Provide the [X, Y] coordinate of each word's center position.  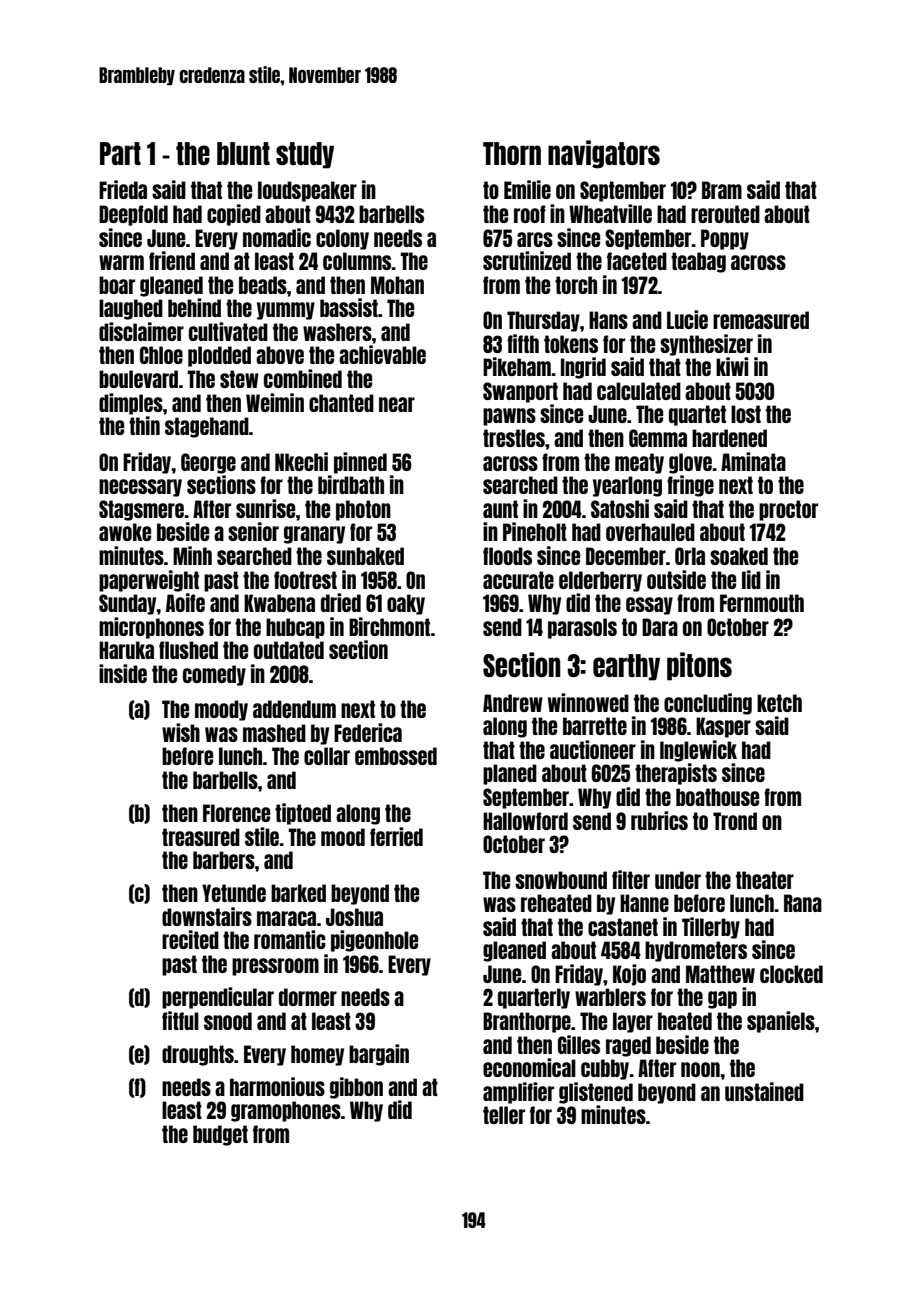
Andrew [513, 703]
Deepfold [133, 215]
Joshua [354, 917]
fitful [180, 1020]
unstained [764, 1091]
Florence [236, 813]
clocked [791, 974]
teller [504, 1115]
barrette [595, 726]
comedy [214, 675]
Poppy [725, 239]
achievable [382, 354]
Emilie [527, 189]
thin [144, 425]
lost [746, 414]
